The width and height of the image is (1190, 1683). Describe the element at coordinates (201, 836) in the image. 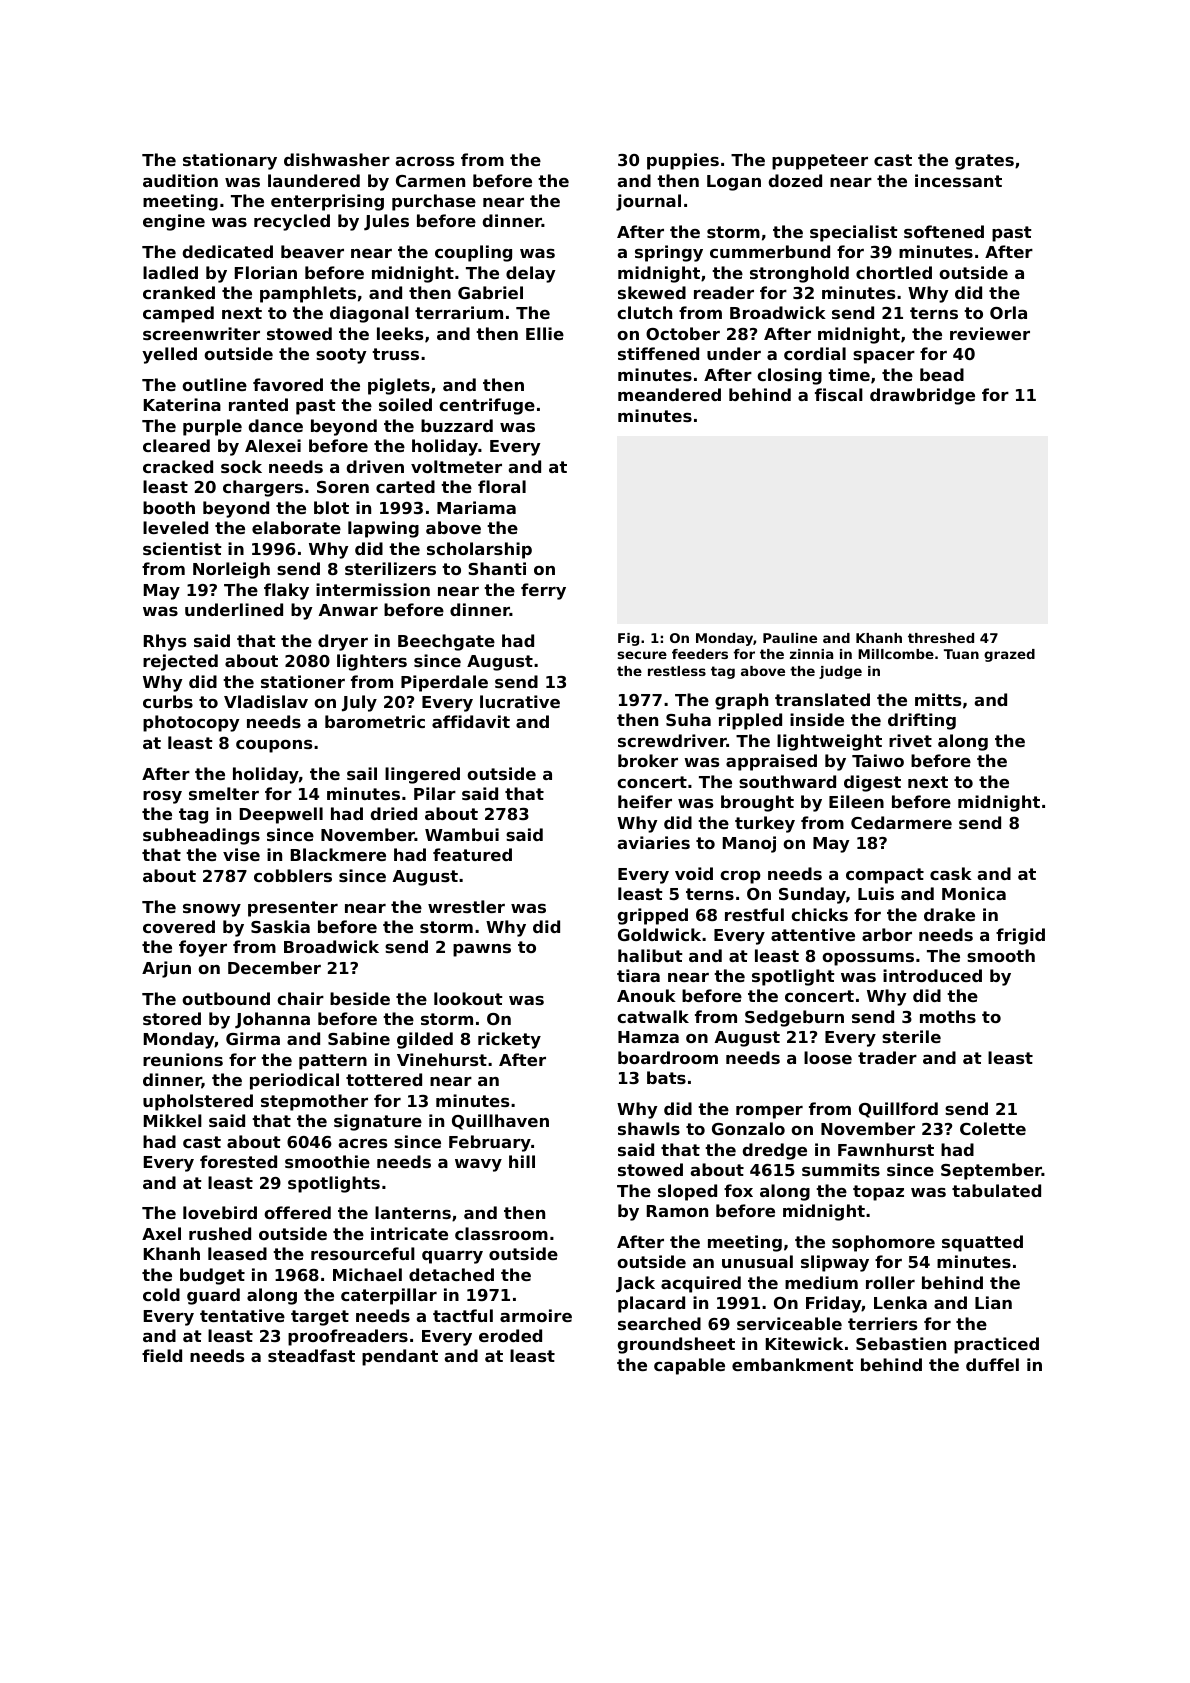

I see `subheadings` at that location.
